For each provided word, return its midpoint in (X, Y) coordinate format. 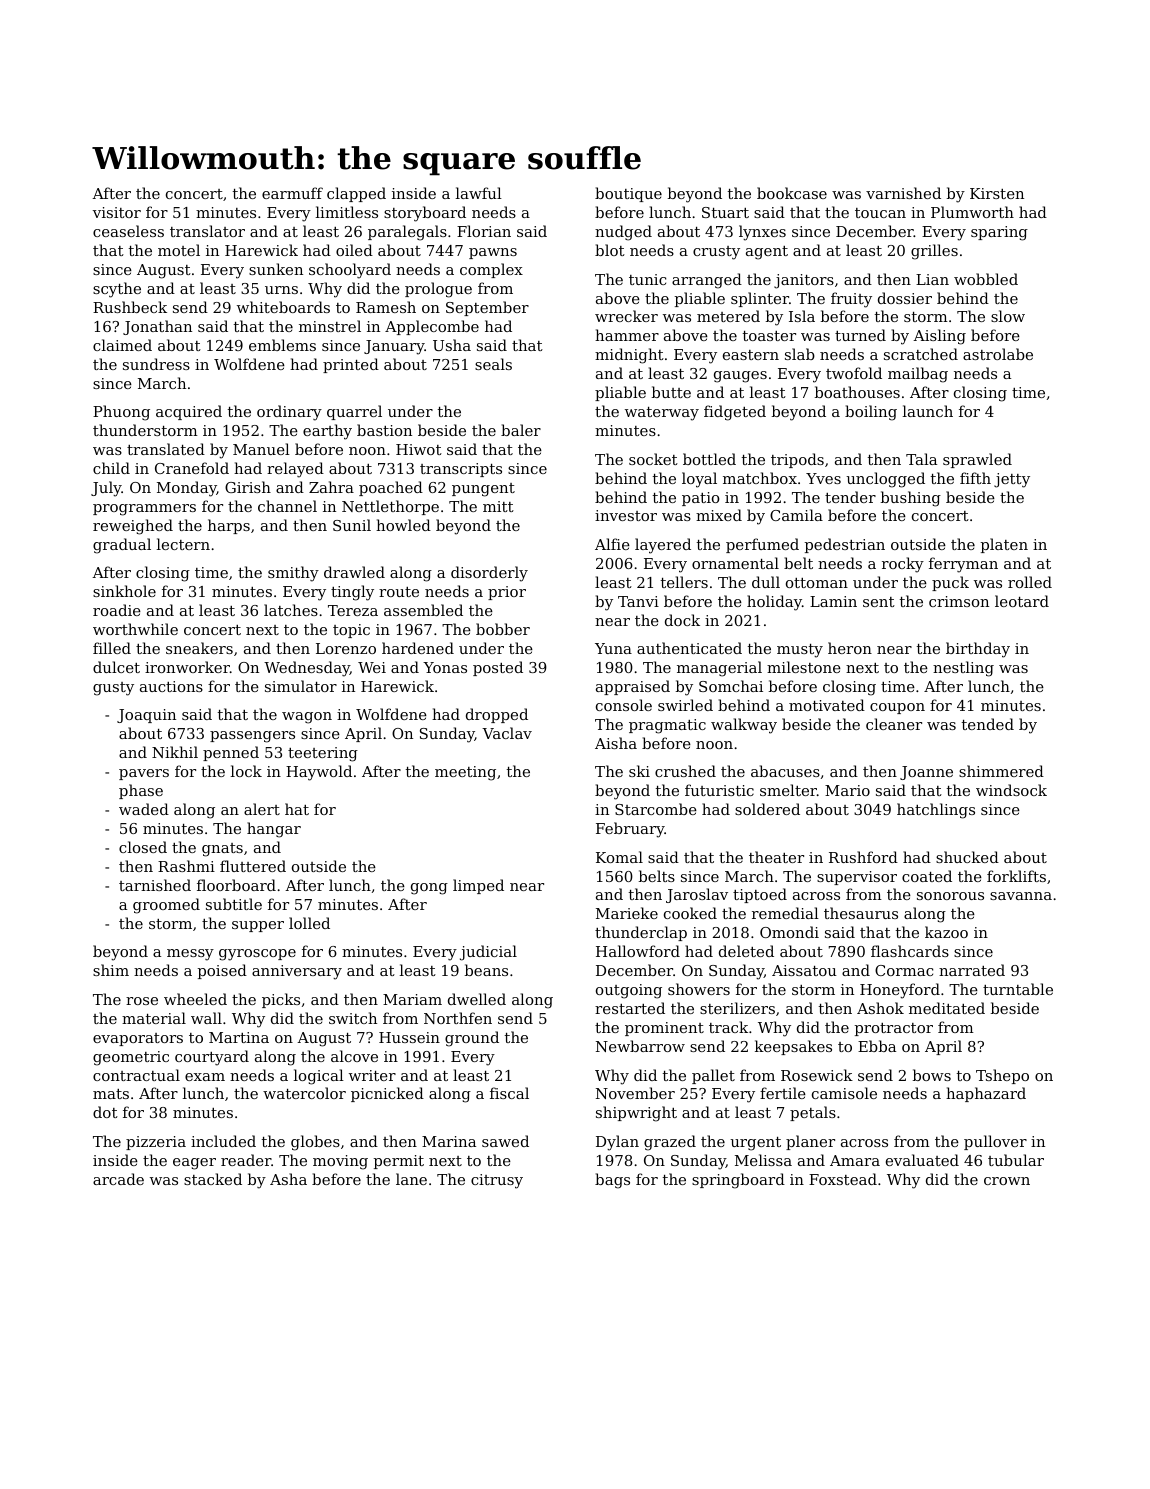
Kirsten (997, 193)
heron (850, 648)
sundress (156, 364)
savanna (1021, 896)
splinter (760, 299)
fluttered (253, 866)
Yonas (445, 667)
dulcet (116, 667)
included (223, 1141)
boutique (628, 194)
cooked (690, 913)
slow (1008, 316)
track (728, 1027)
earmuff (292, 193)
